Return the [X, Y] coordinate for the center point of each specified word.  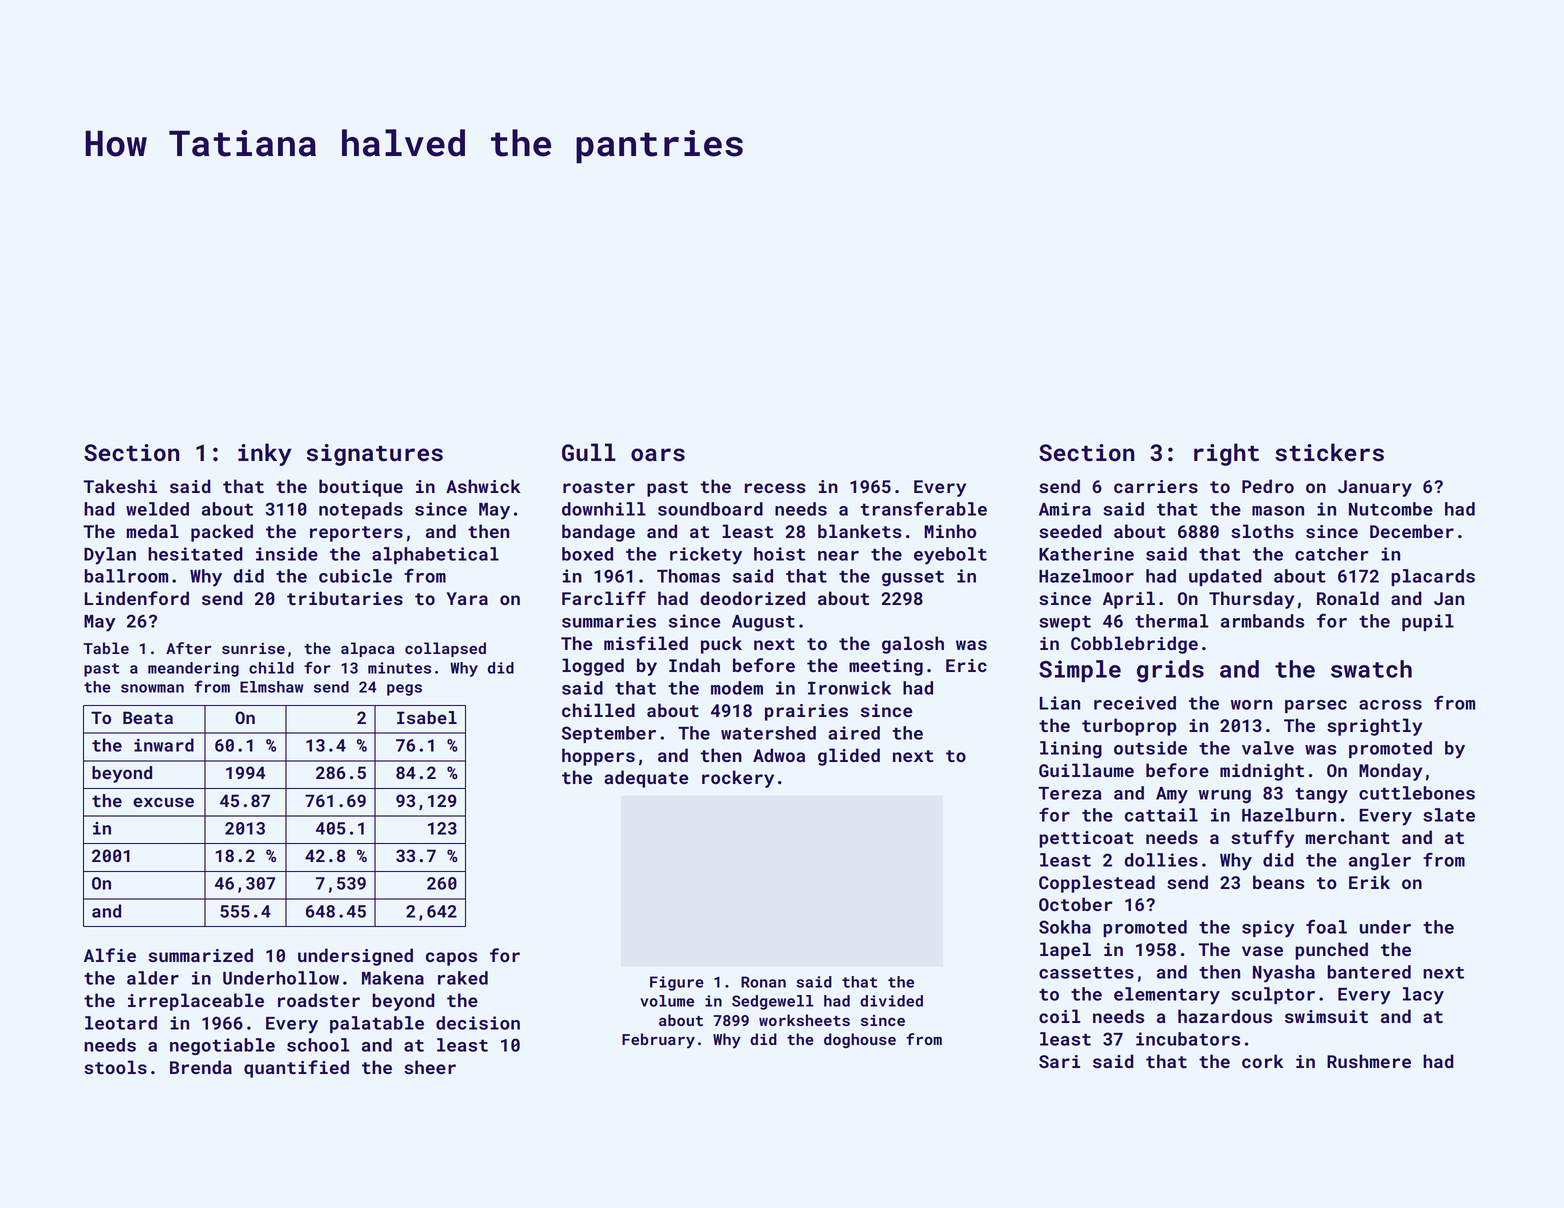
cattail [1161, 815]
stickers [1329, 452]
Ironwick [849, 688]
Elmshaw [271, 687]
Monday [1390, 772]
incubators [1188, 1039]
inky [265, 454]
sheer [430, 1067]
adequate [646, 779]
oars [658, 455]
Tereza [1069, 793]
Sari [1059, 1061]
